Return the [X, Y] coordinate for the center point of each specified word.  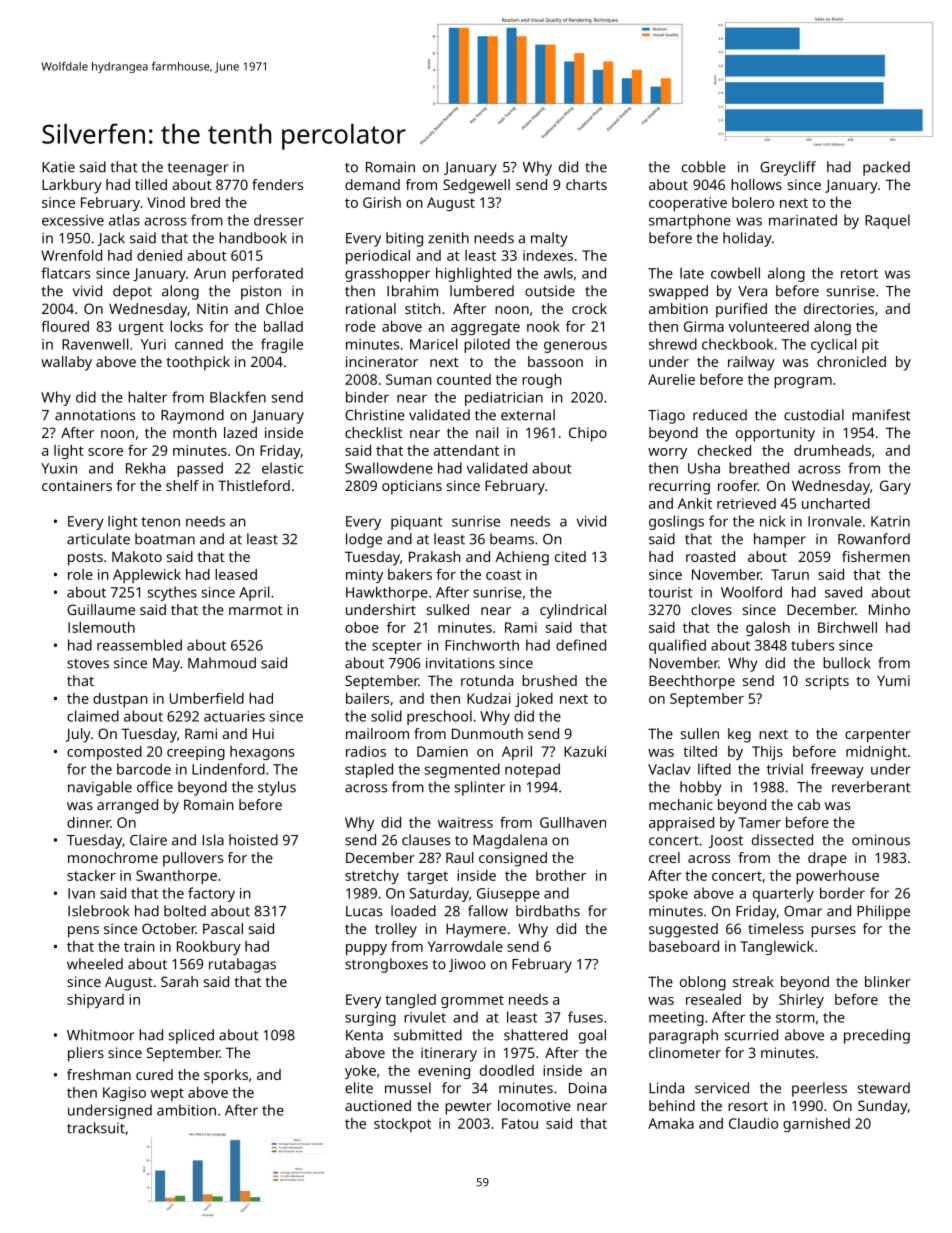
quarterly [783, 894]
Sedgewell [476, 186]
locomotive [534, 1105]
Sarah [179, 981]
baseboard [684, 946]
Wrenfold [71, 255]
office [155, 787]
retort [859, 274]
